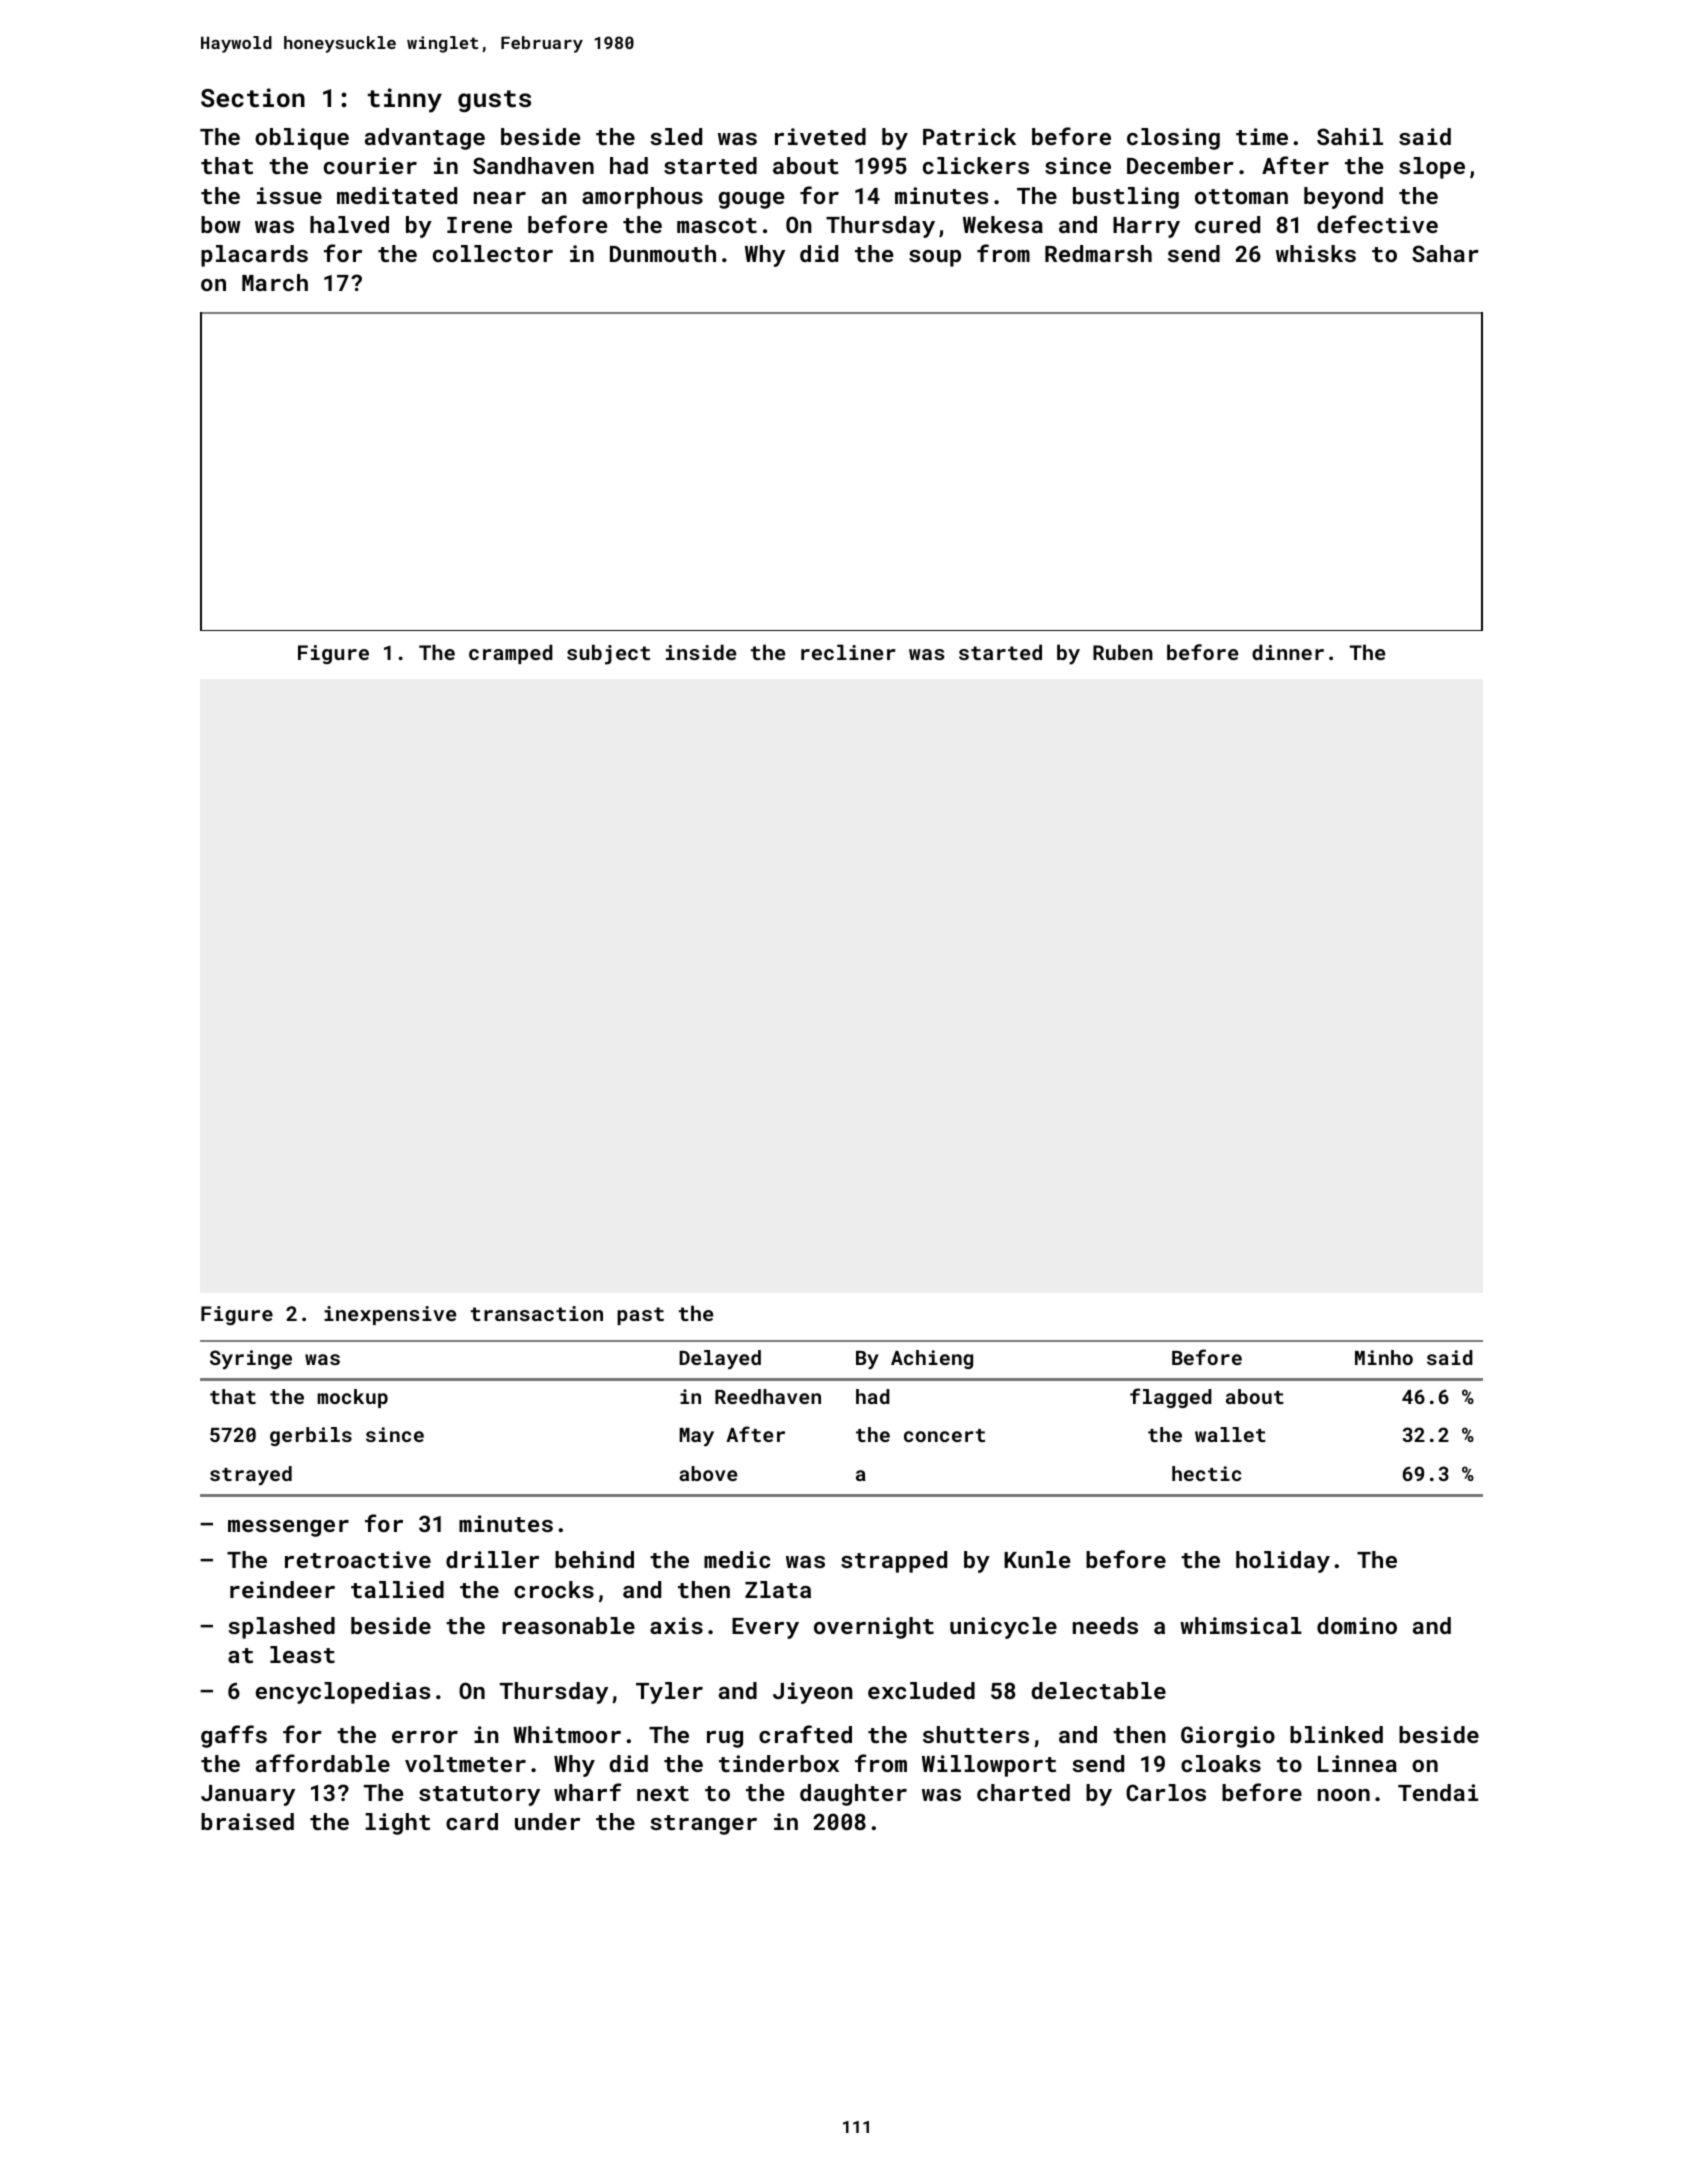  Describe the element at coordinates (701, 652) in the screenshot. I see `inside` at that location.
